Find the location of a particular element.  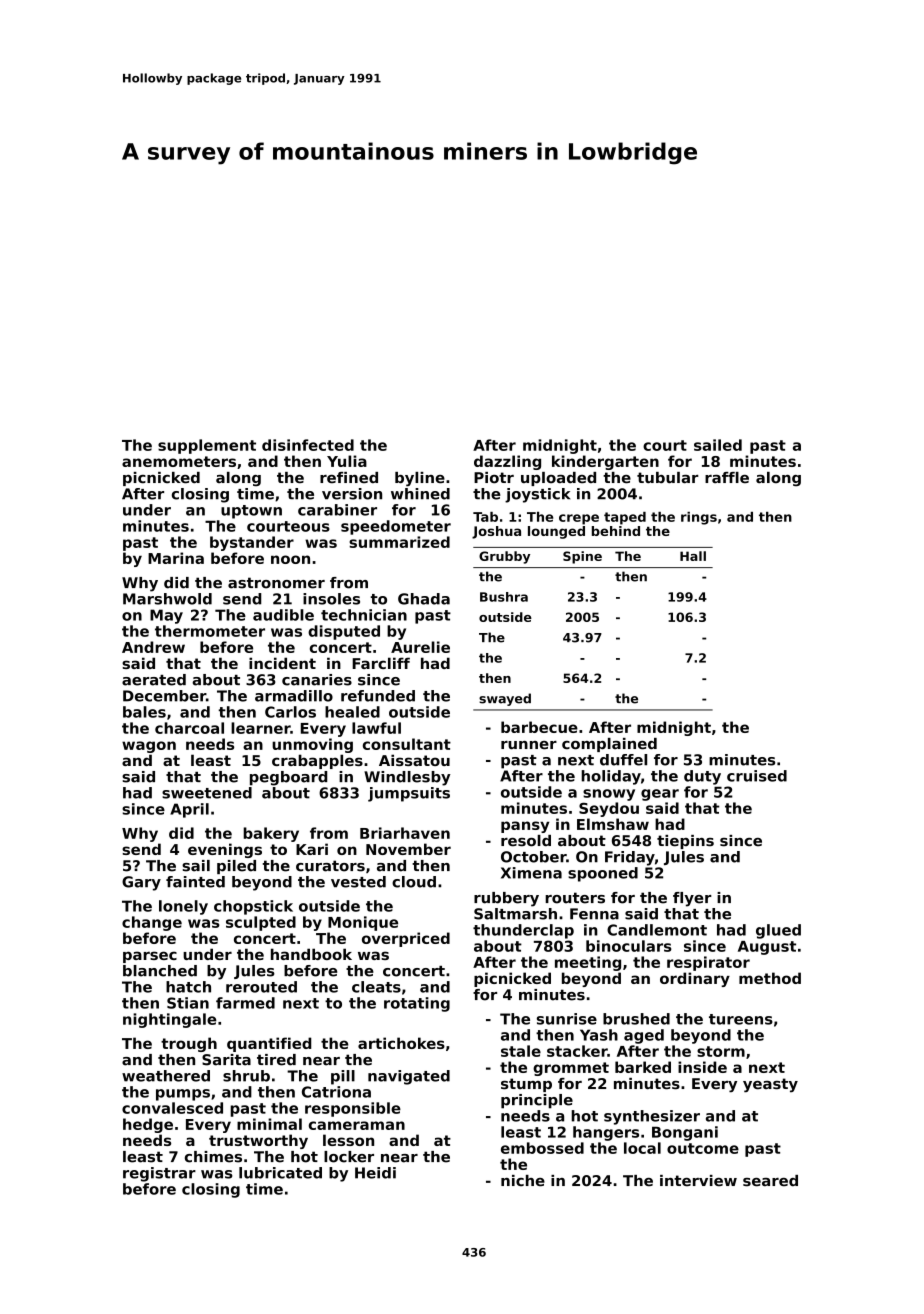

disinfected is located at coordinates (308, 445).
